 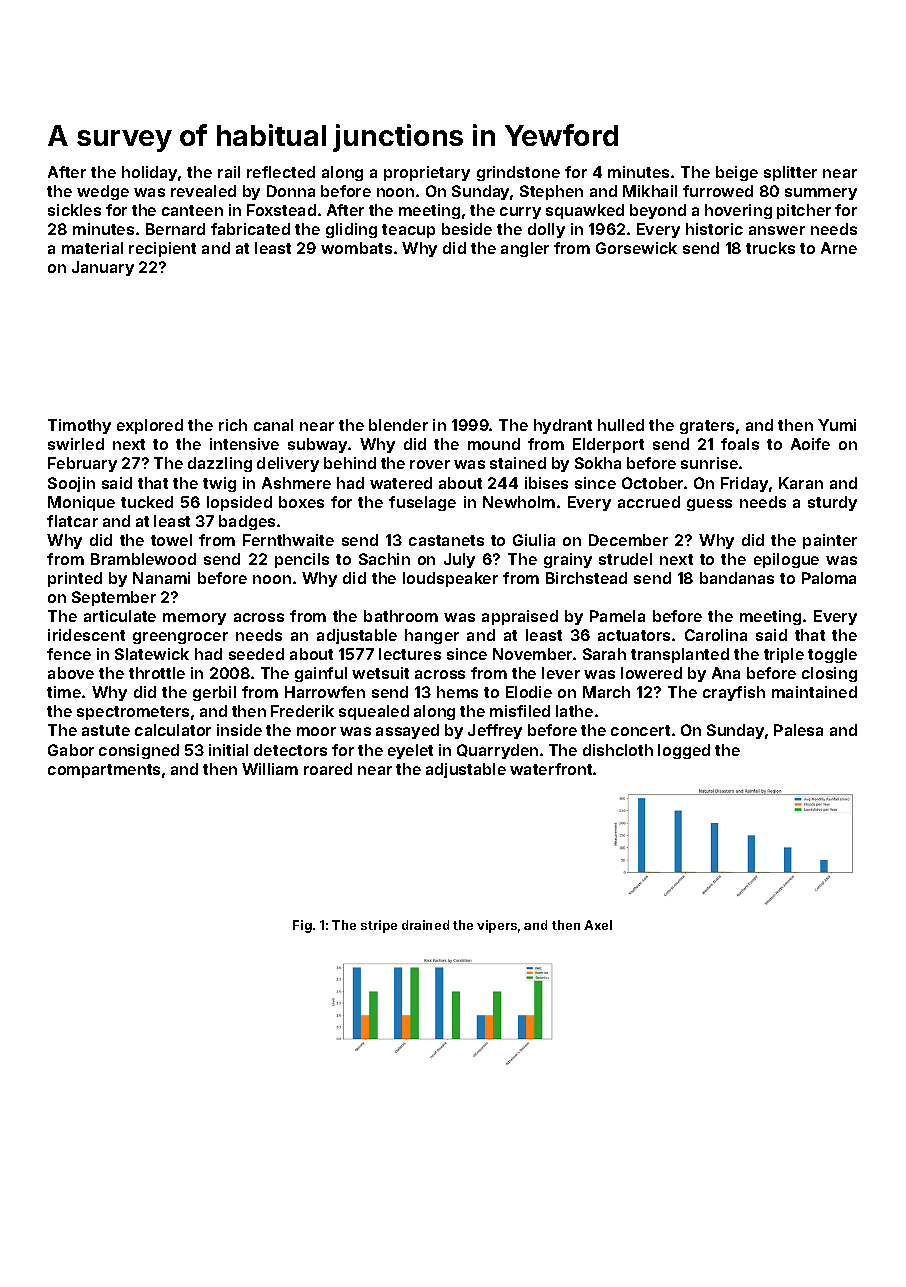 What do you see at coordinates (770, 248) in the page?
I see `trucks` at bounding box center [770, 248].
